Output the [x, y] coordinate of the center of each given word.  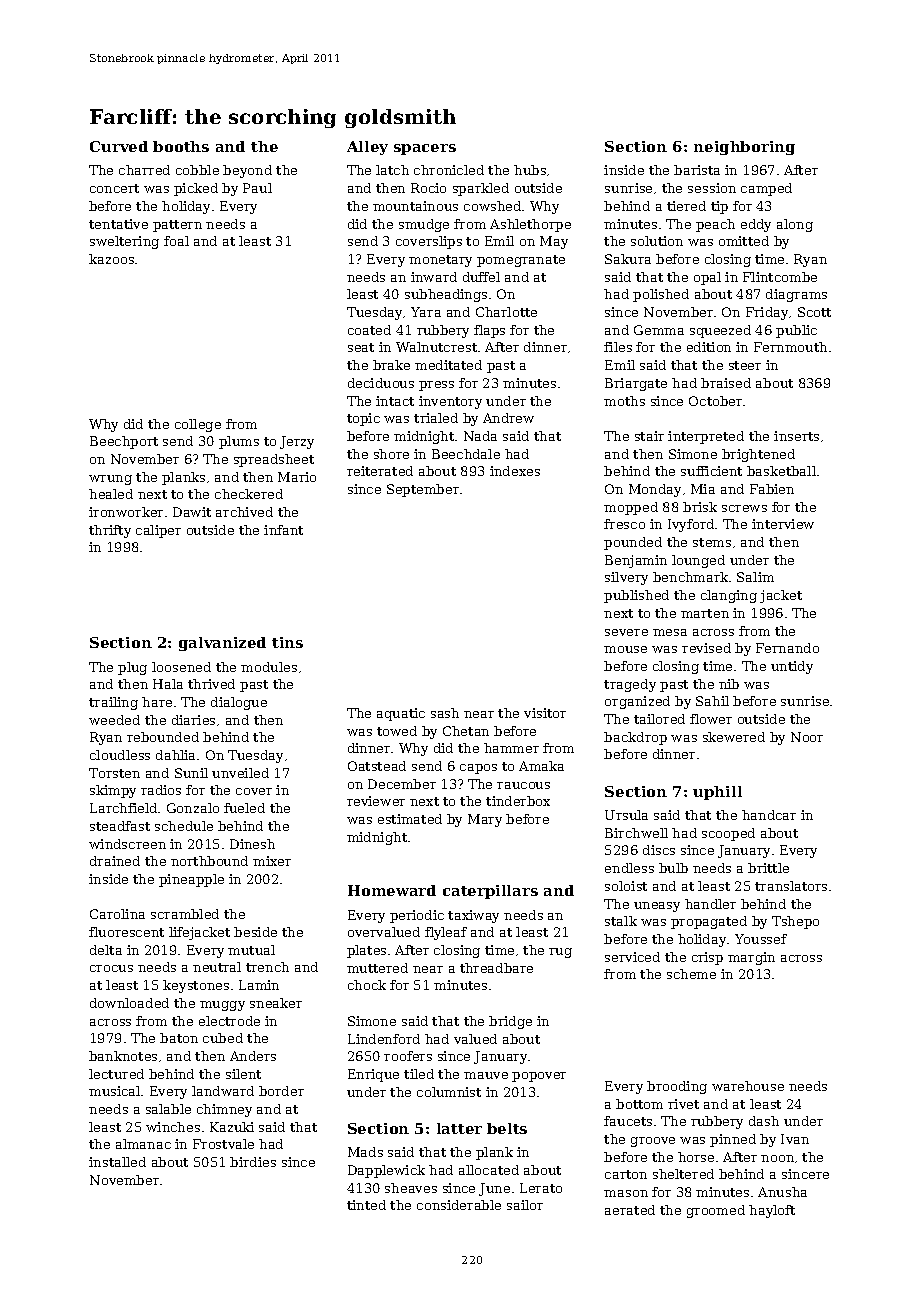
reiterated [380, 471]
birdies [253, 1162]
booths [181, 146]
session [712, 188]
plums [239, 442]
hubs [530, 170]
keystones [196, 986]
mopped [631, 508]
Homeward [392, 890]
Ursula [626, 815]
